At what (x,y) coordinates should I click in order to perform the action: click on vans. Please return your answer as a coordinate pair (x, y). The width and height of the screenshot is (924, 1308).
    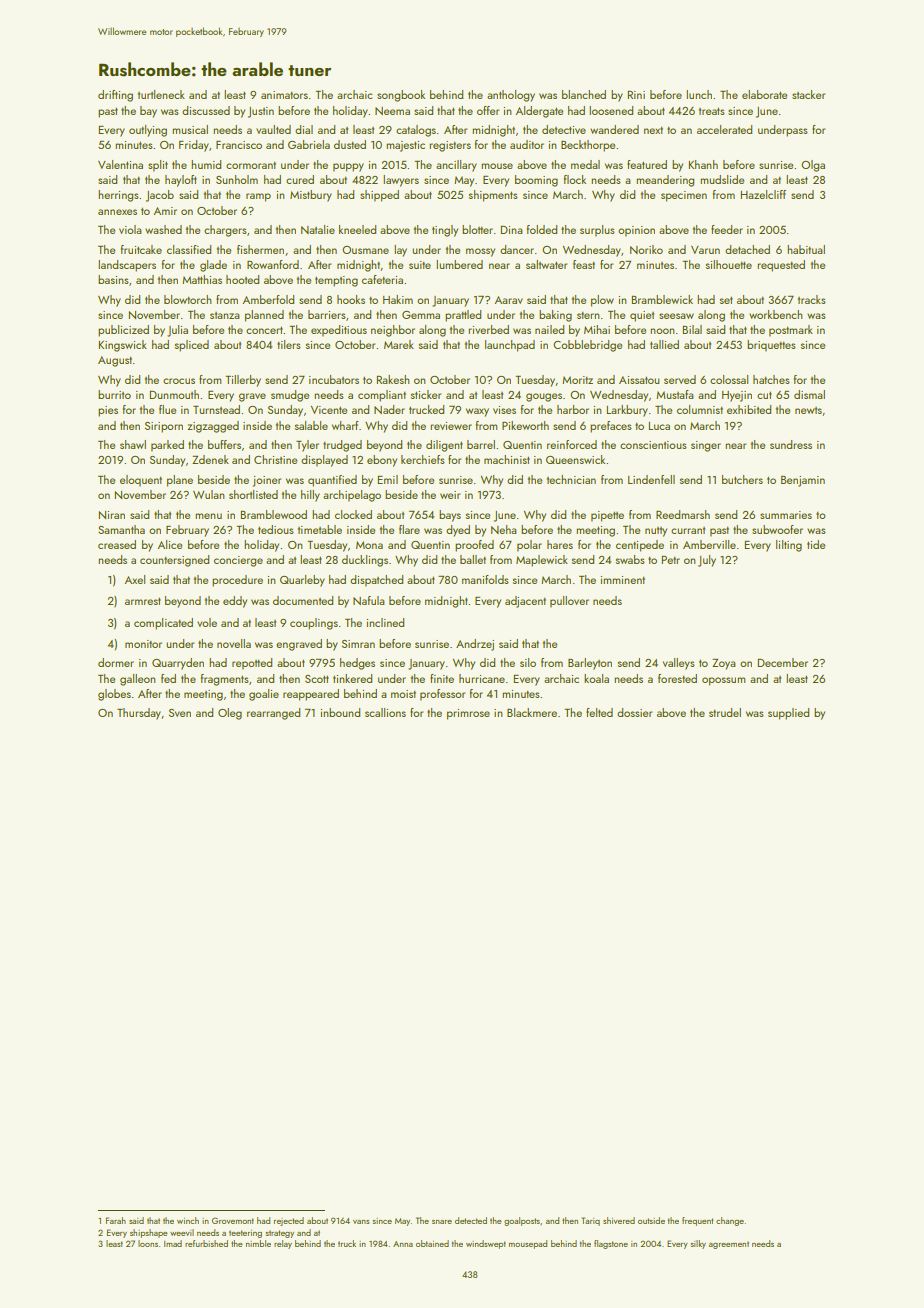
    Looking at the image, I should click on (361, 1222).
